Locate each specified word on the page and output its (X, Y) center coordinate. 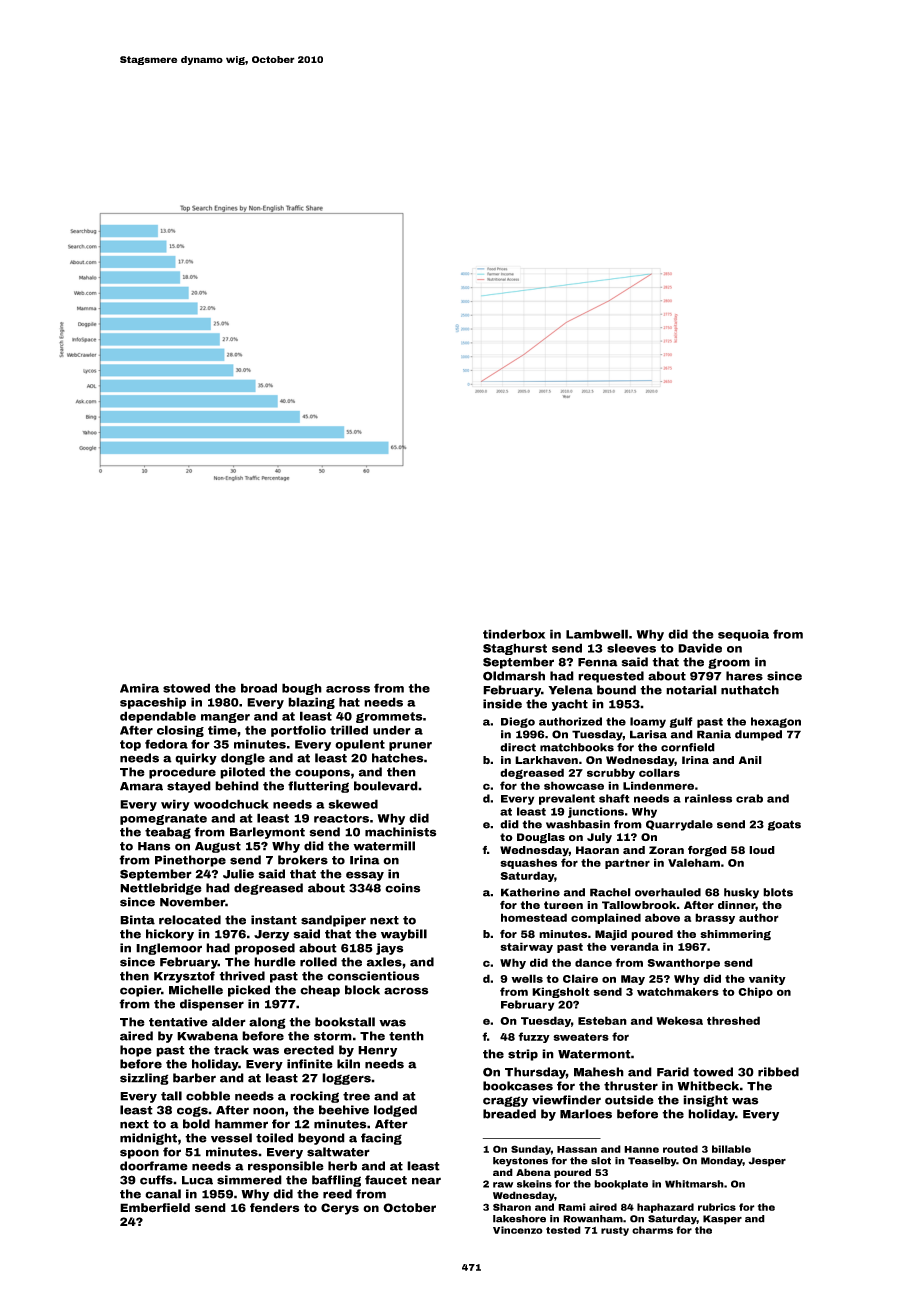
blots (778, 892)
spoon (139, 1154)
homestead (534, 917)
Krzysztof (184, 977)
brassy (715, 918)
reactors (341, 818)
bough (302, 689)
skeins (534, 1184)
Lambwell (597, 634)
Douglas (541, 838)
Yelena (570, 690)
